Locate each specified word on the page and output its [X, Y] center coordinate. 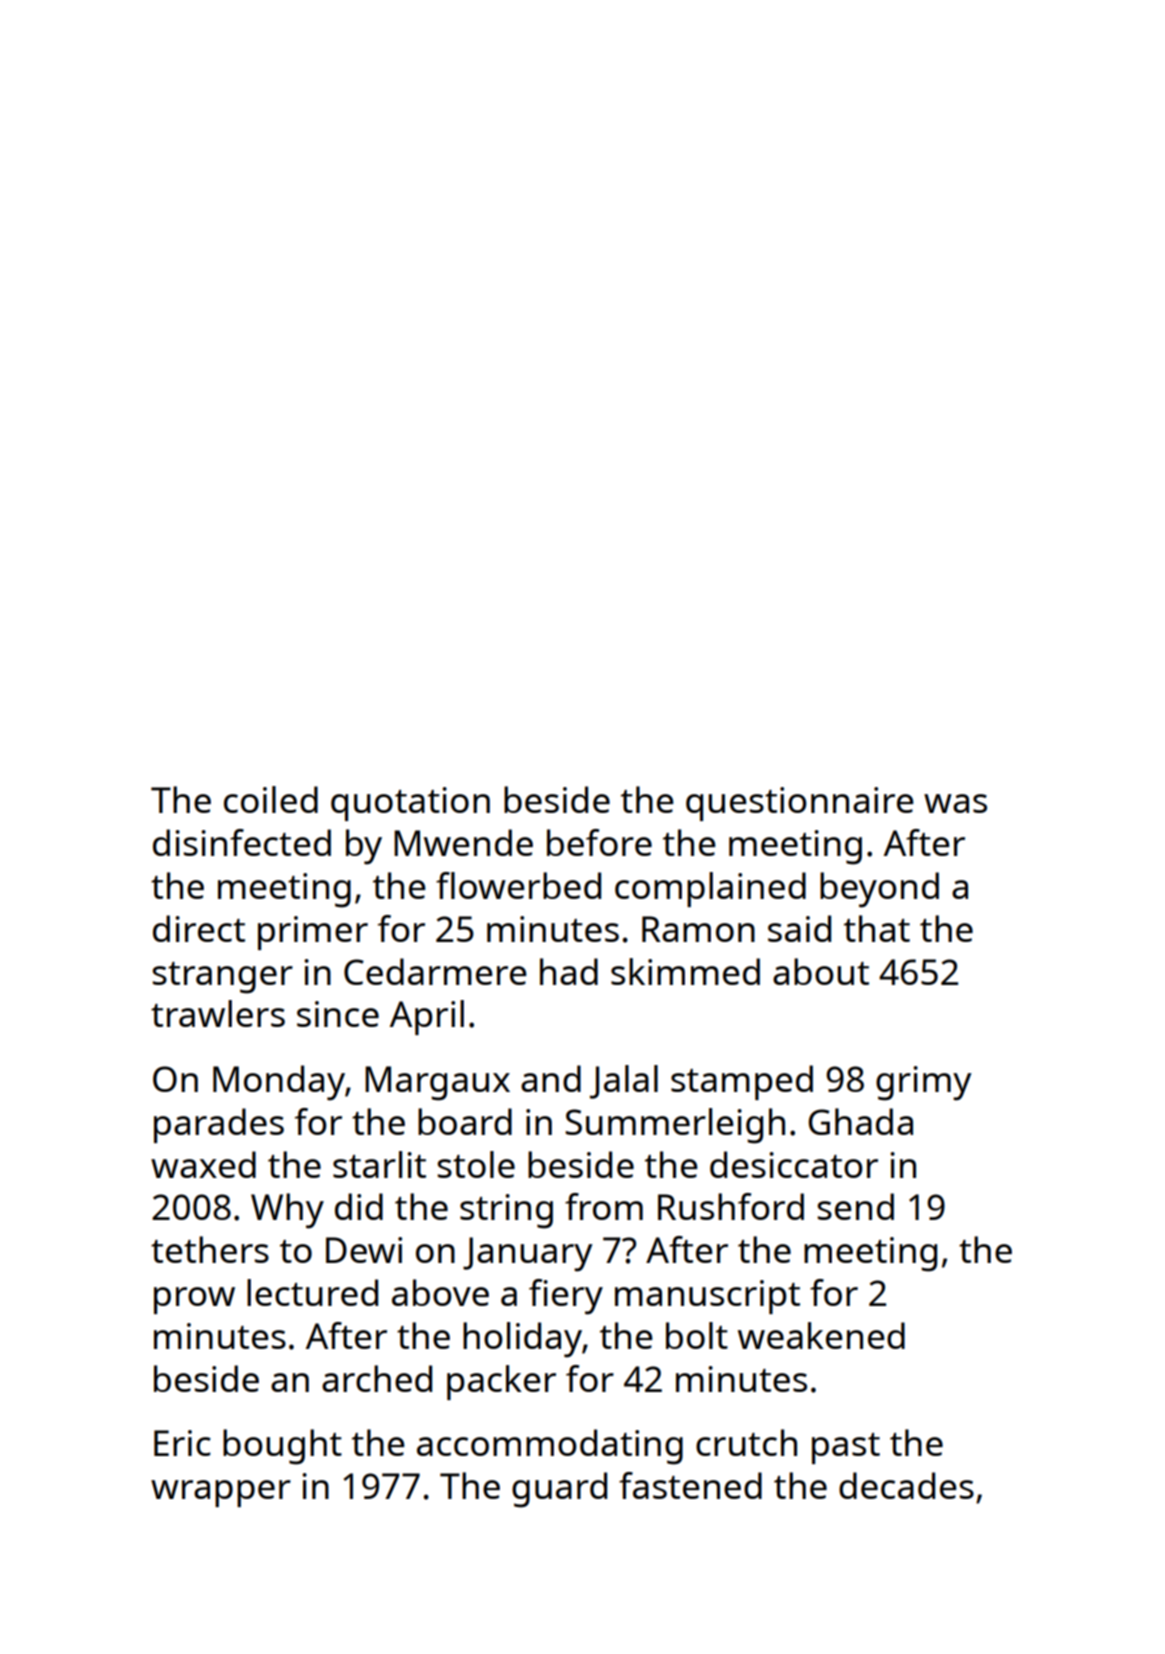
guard [559, 1490]
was [955, 803]
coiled [271, 799]
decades [906, 1485]
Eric [182, 1443]
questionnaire [799, 804]
